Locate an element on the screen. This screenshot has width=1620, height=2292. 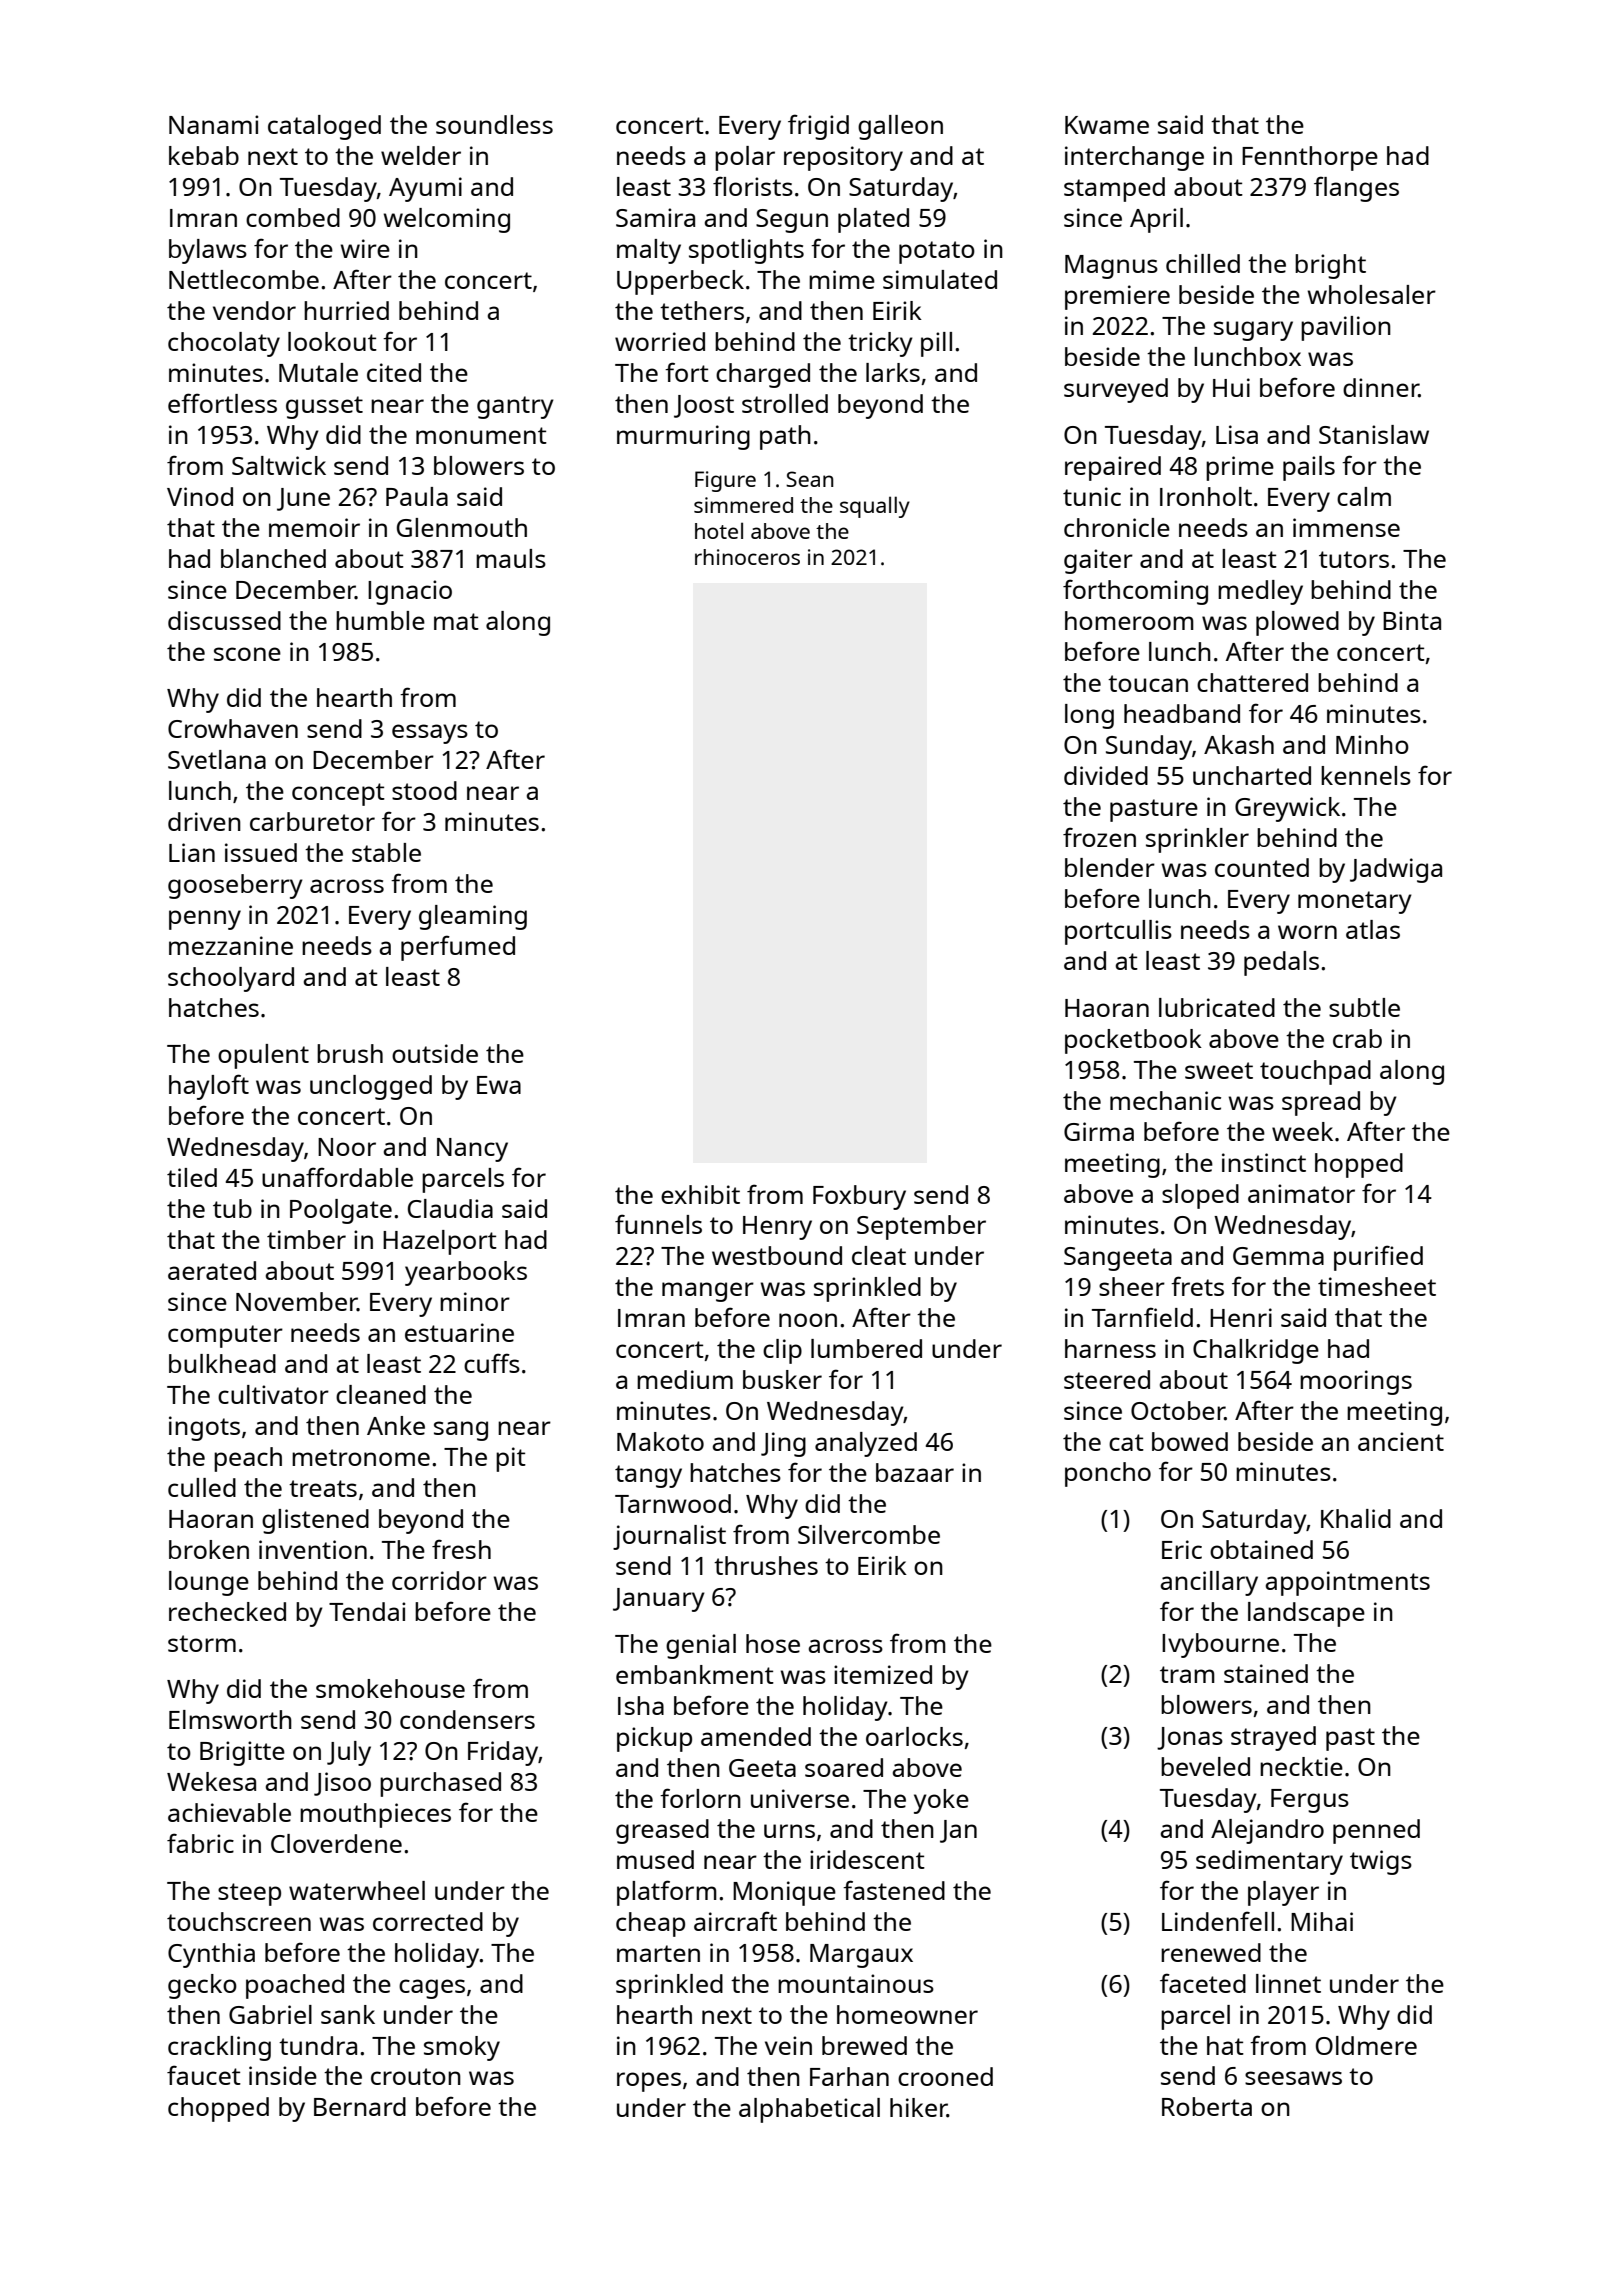
corridor is located at coordinates (439, 1580).
